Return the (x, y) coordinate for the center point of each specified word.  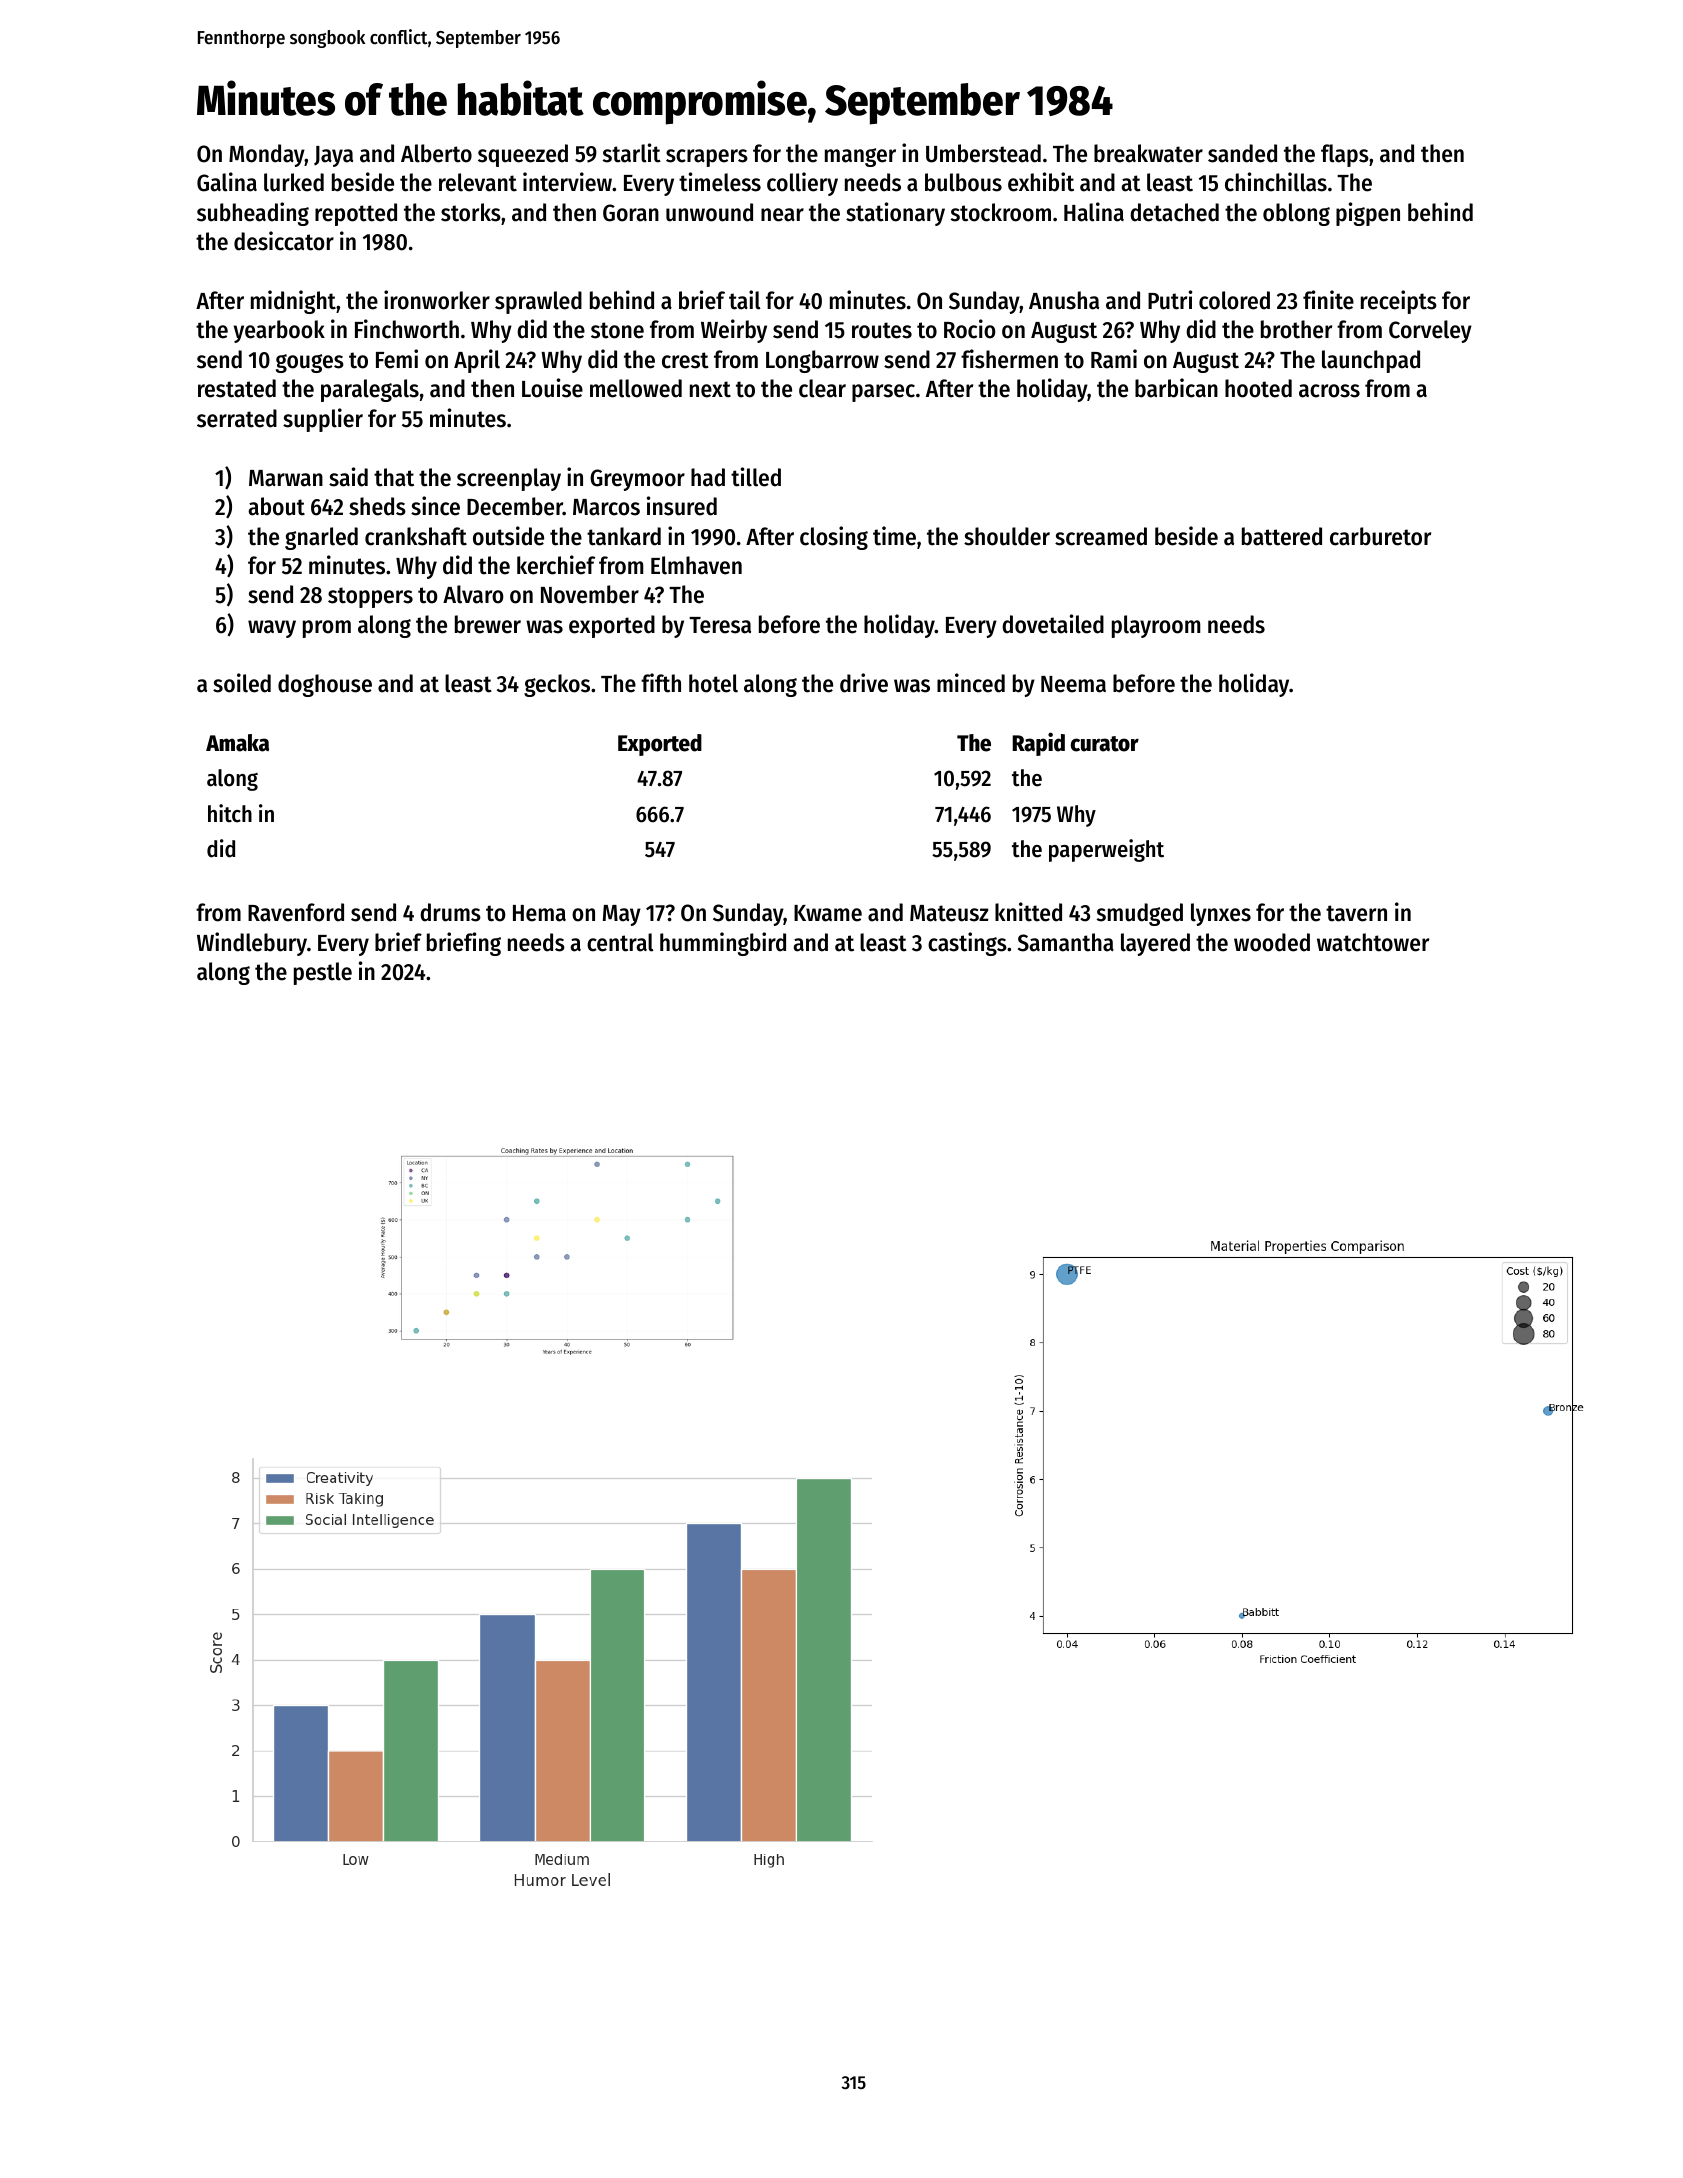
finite (1328, 300)
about (276, 506)
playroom (1156, 626)
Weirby (734, 331)
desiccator (284, 241)
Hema (539, 913)
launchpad (1371, 361)
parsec (883, 393)
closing (834, 538)
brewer (488, 624)
